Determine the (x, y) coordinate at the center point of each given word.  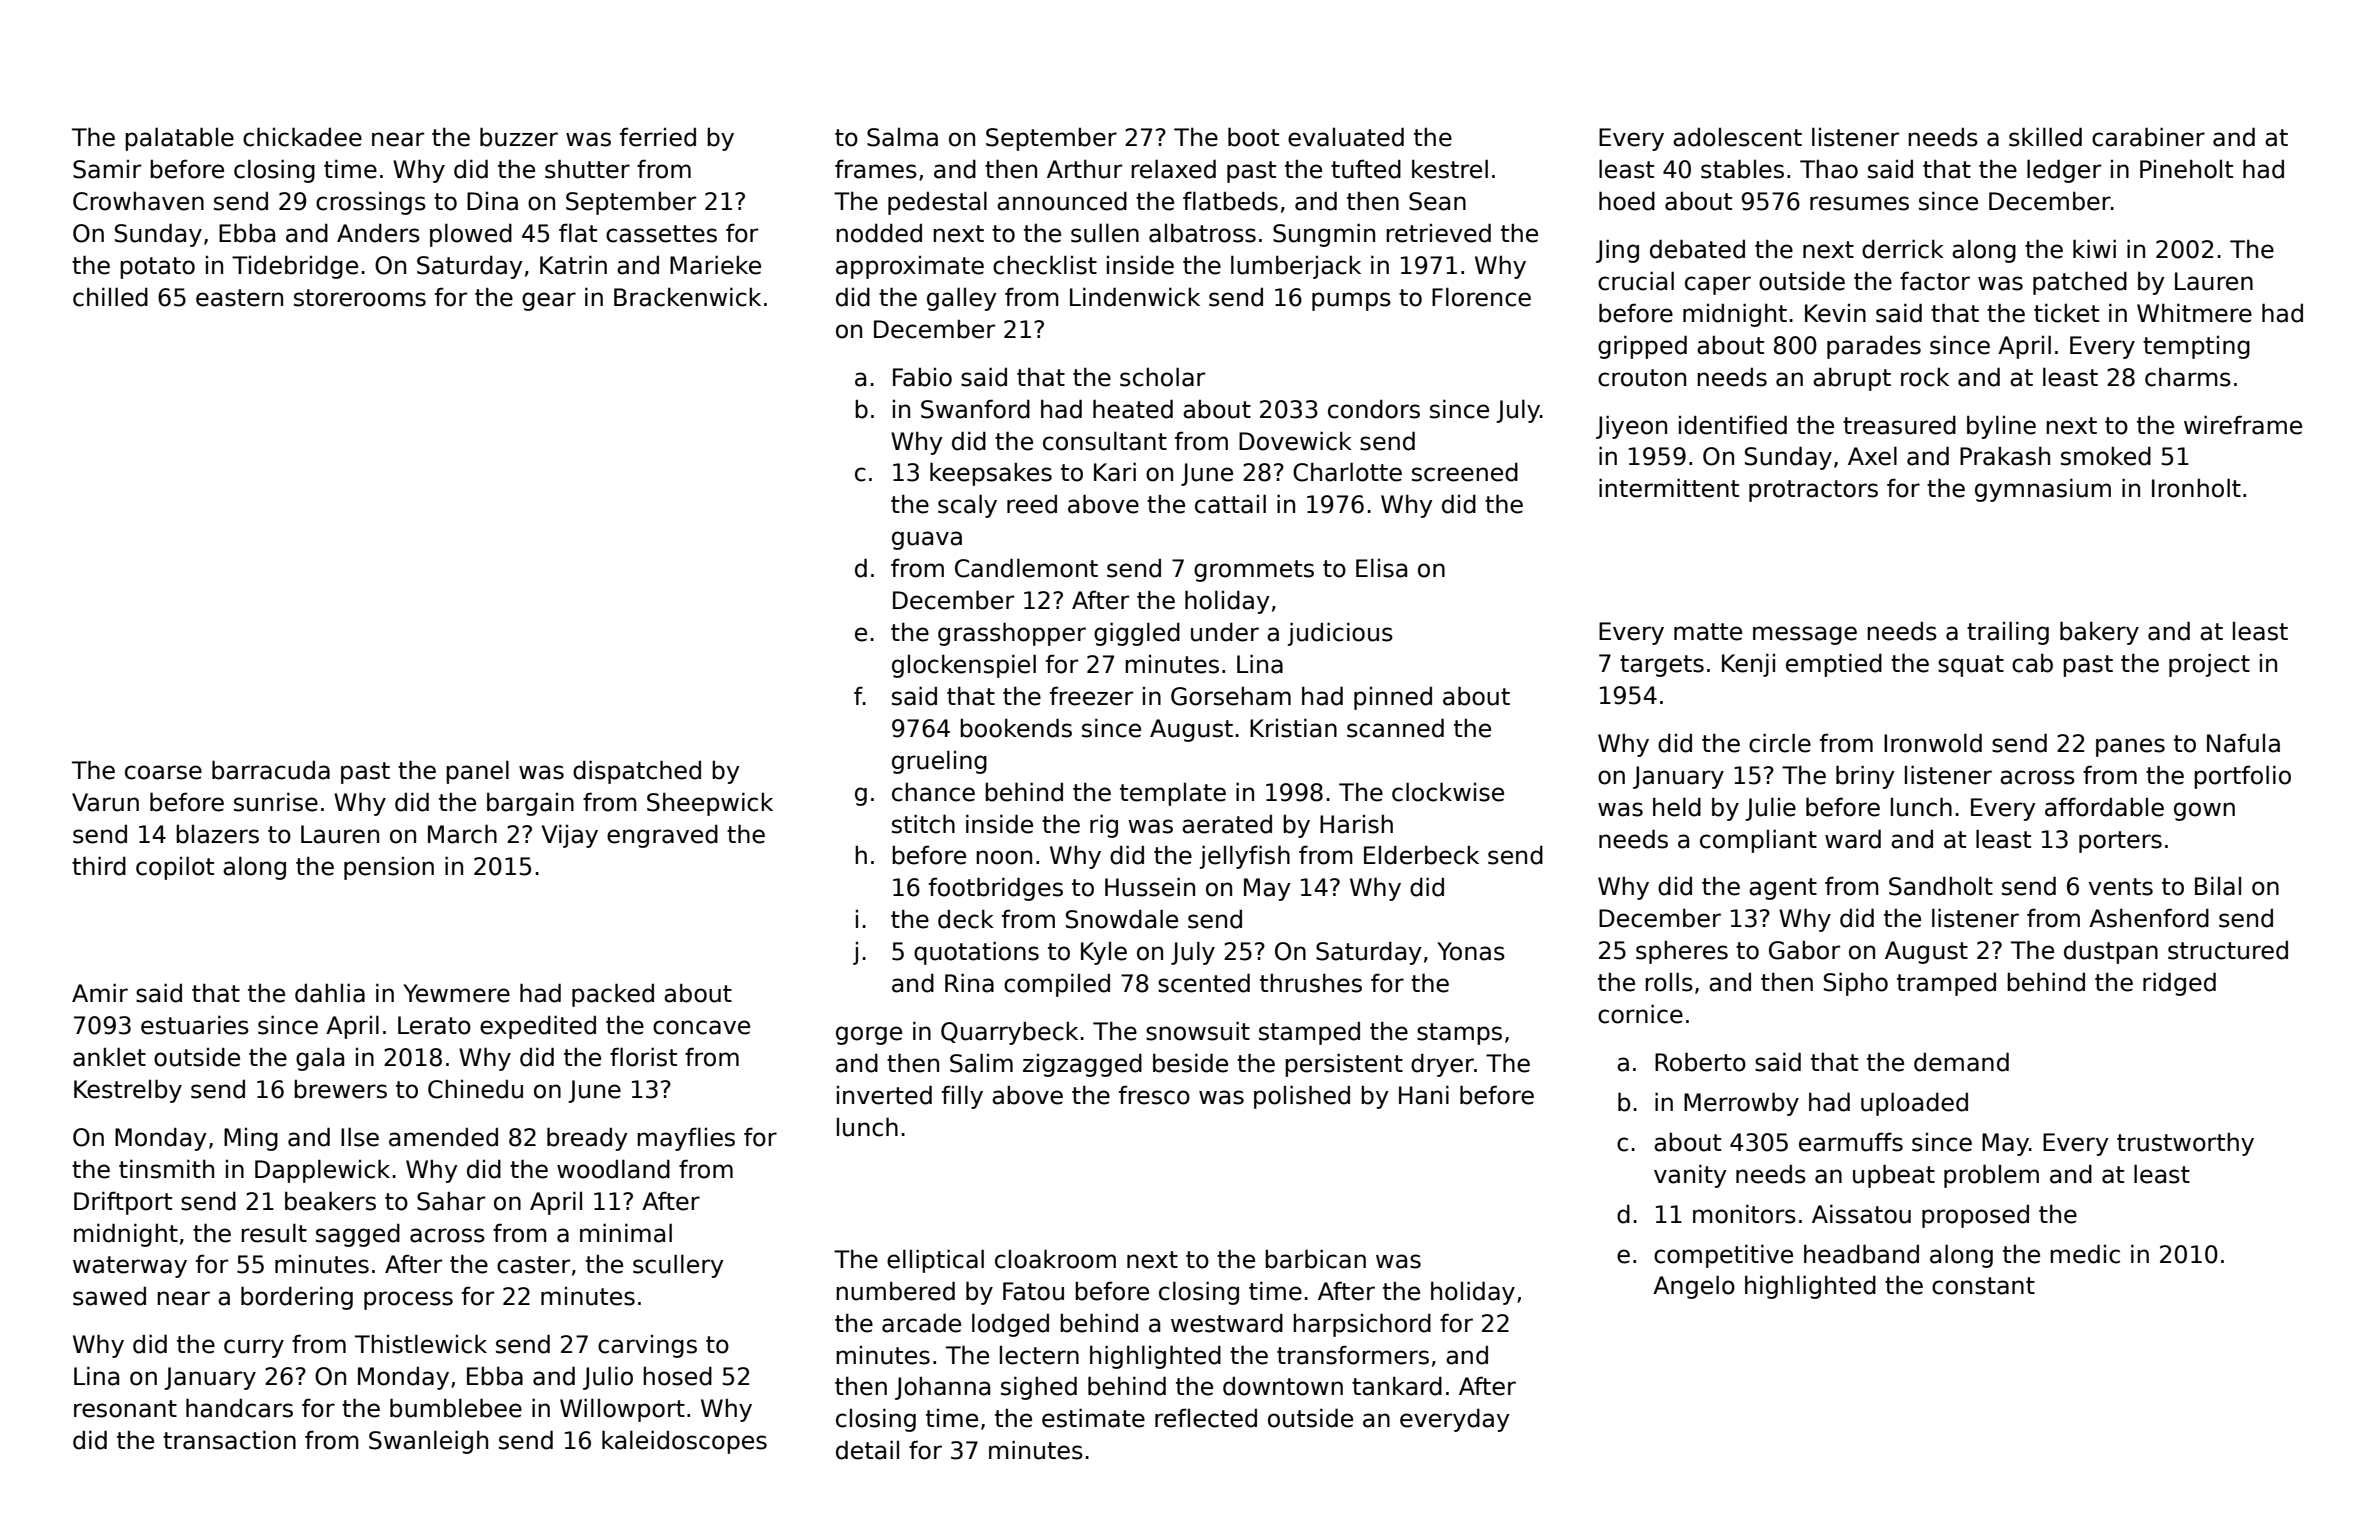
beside (1190, 1063)
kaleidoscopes (684, 1442)
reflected (1206, 1418)
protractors (1813, 491)
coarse (163, 772)
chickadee (302, 137)
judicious (1340, 634)
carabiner (2148, 137)
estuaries (195, 1025)
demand (1961, 1062)
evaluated (1346, 137)
